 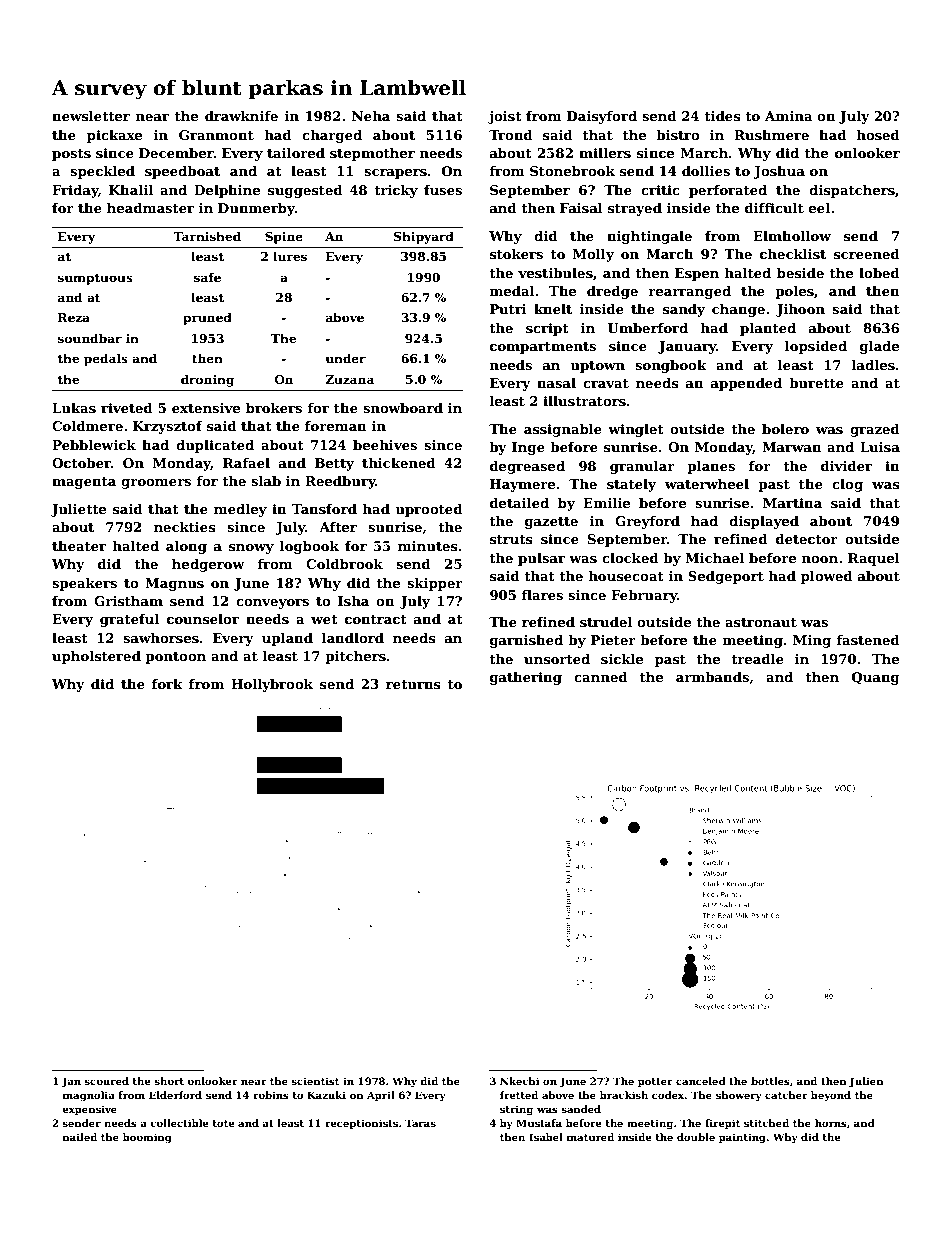 I want to click on Espen, so click(x=697, y=274).
